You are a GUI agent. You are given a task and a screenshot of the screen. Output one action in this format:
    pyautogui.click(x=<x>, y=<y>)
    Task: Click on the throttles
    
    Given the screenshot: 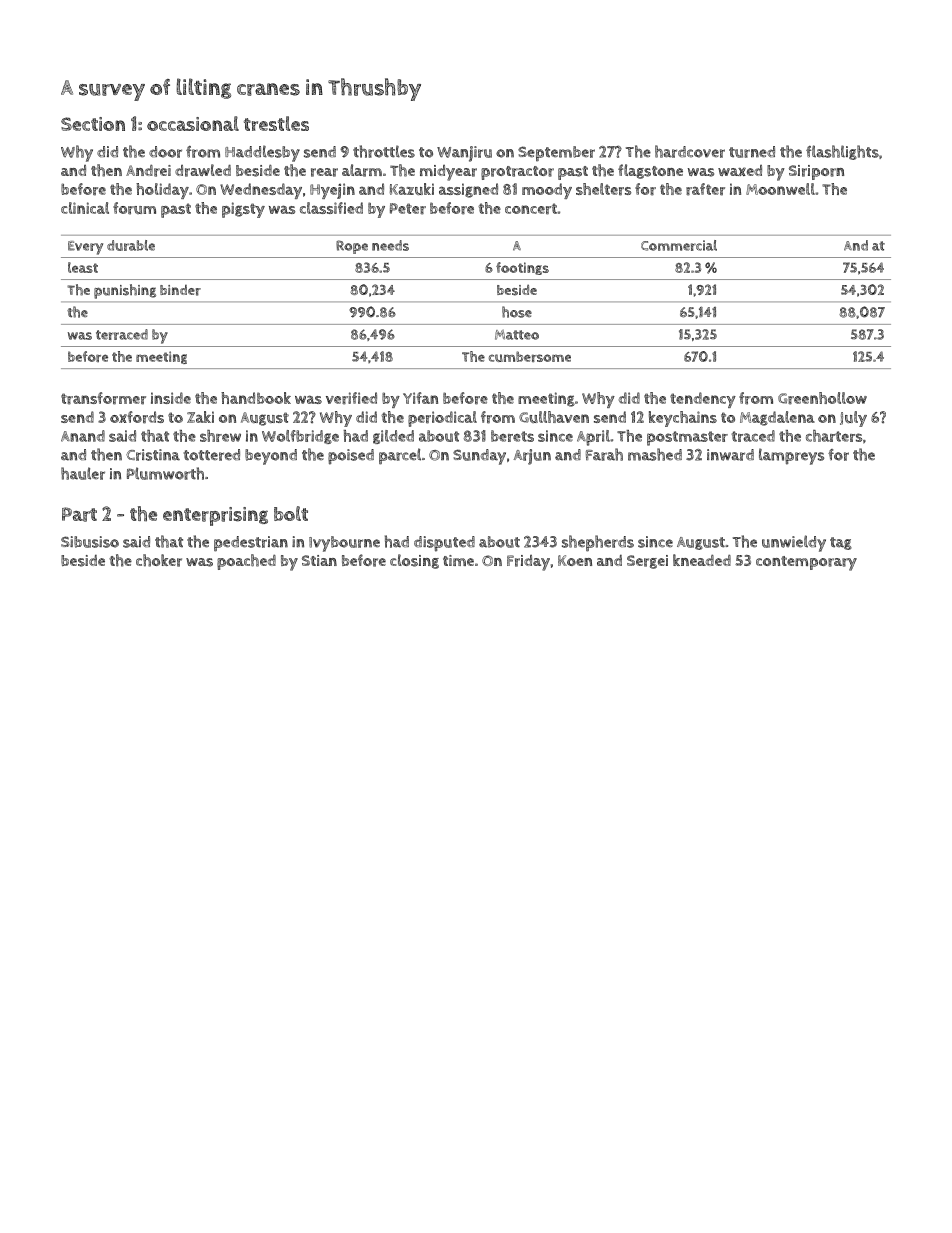 What is the action you would take?
    pyautogui.click(x=384, y=151)
